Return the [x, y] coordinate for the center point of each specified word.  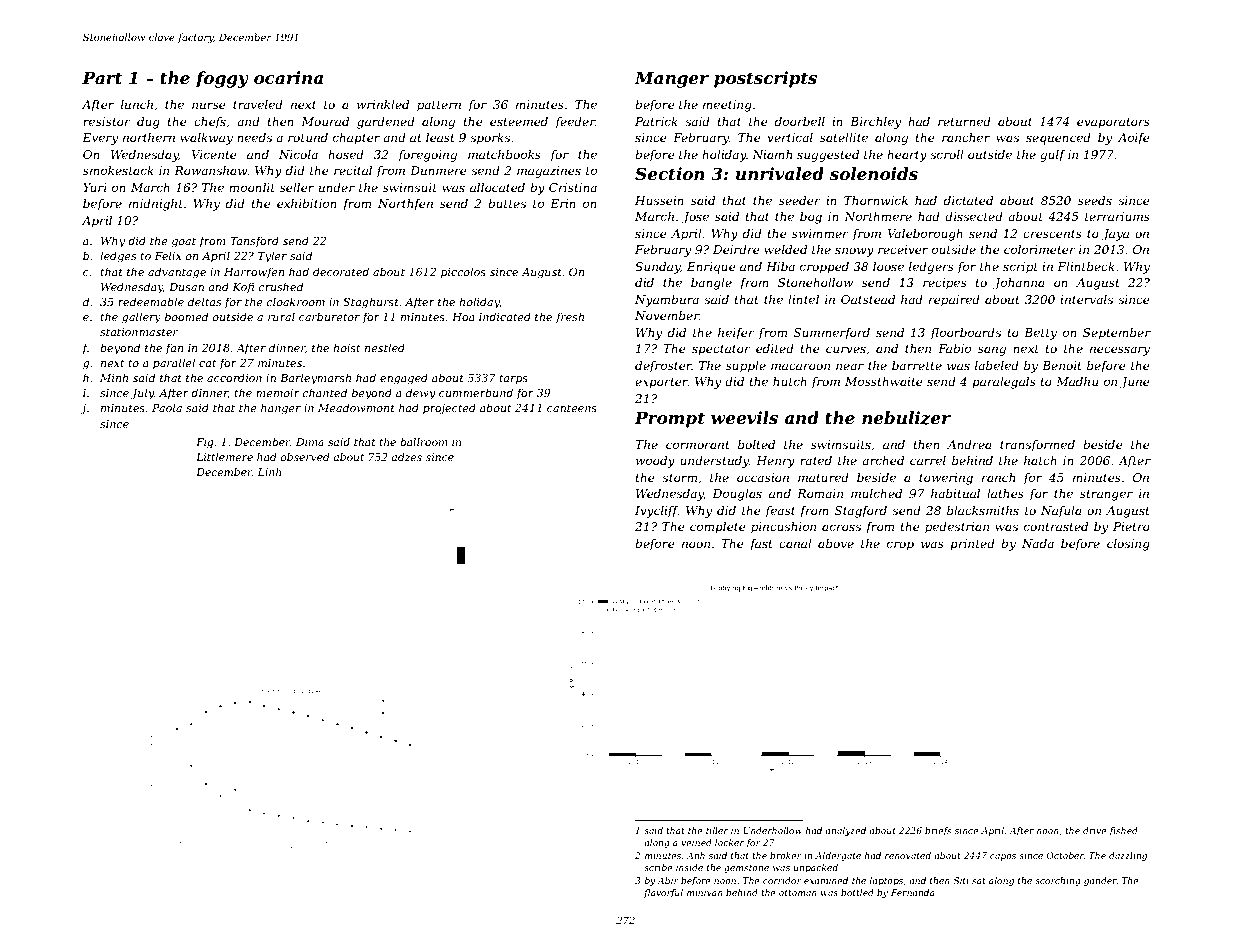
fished [1123, 831]
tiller [717, 830]
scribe [658, 867]
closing [1128, 545]
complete [718, 528]
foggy [222, 79]
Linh [269, 472]
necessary [1120, 351]
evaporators [1113, 123]
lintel [803, 299]
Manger [671, 79]
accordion [234, 377]
